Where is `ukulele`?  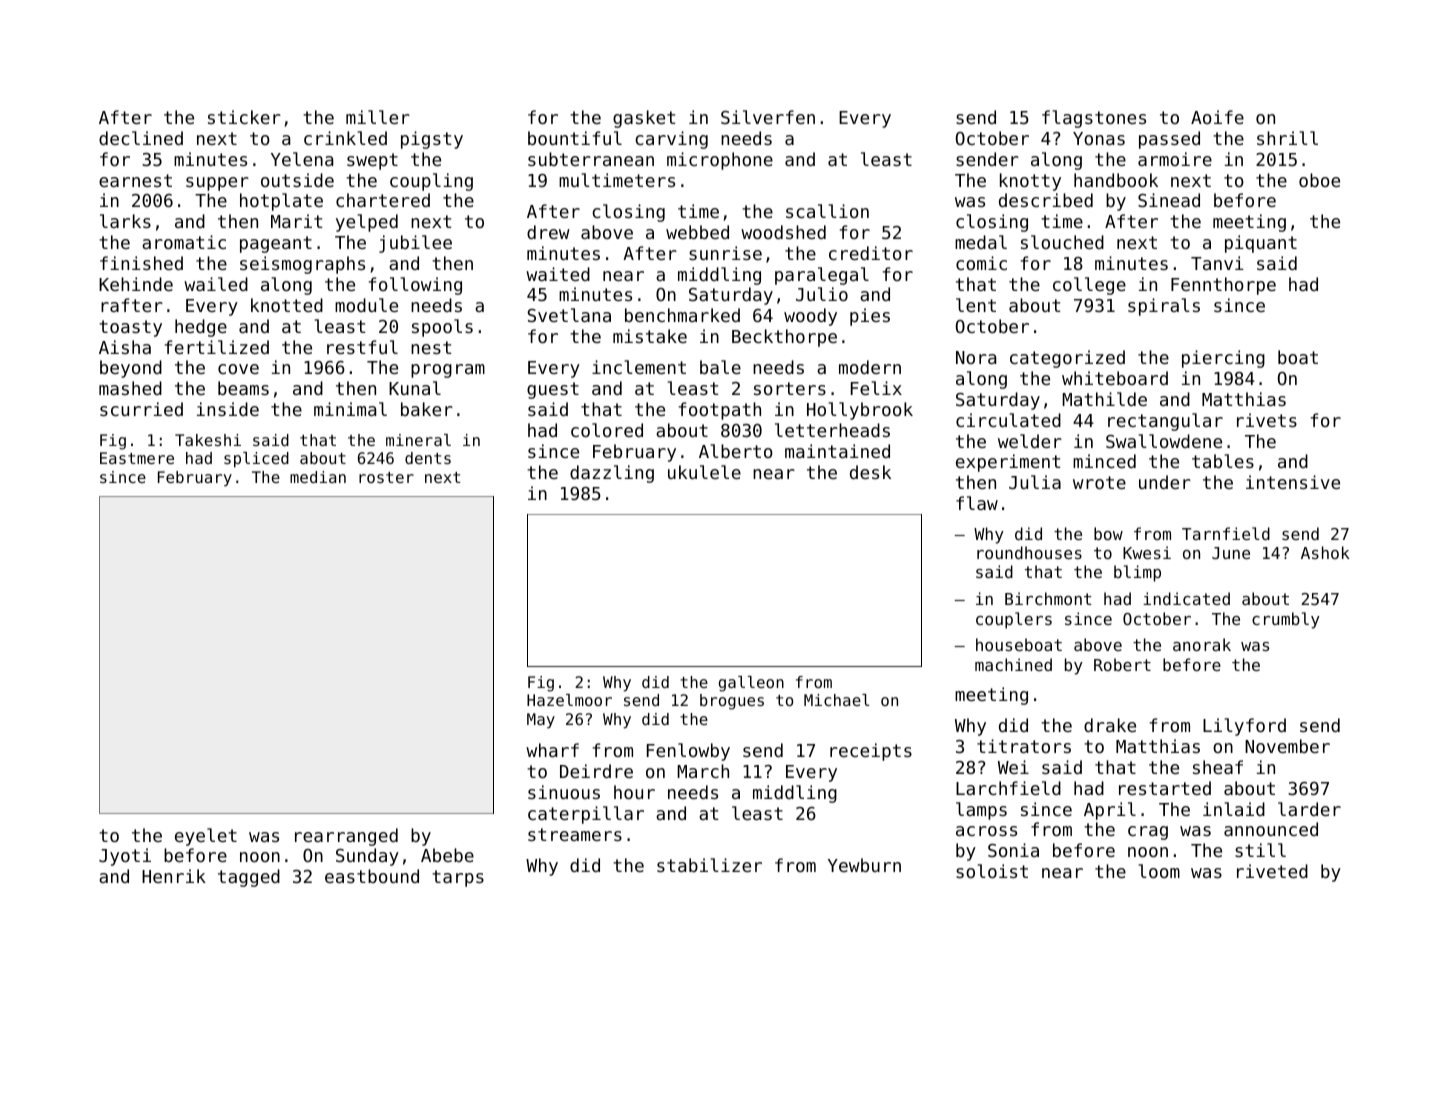
ukulele is located at coordinates (704, 472).
